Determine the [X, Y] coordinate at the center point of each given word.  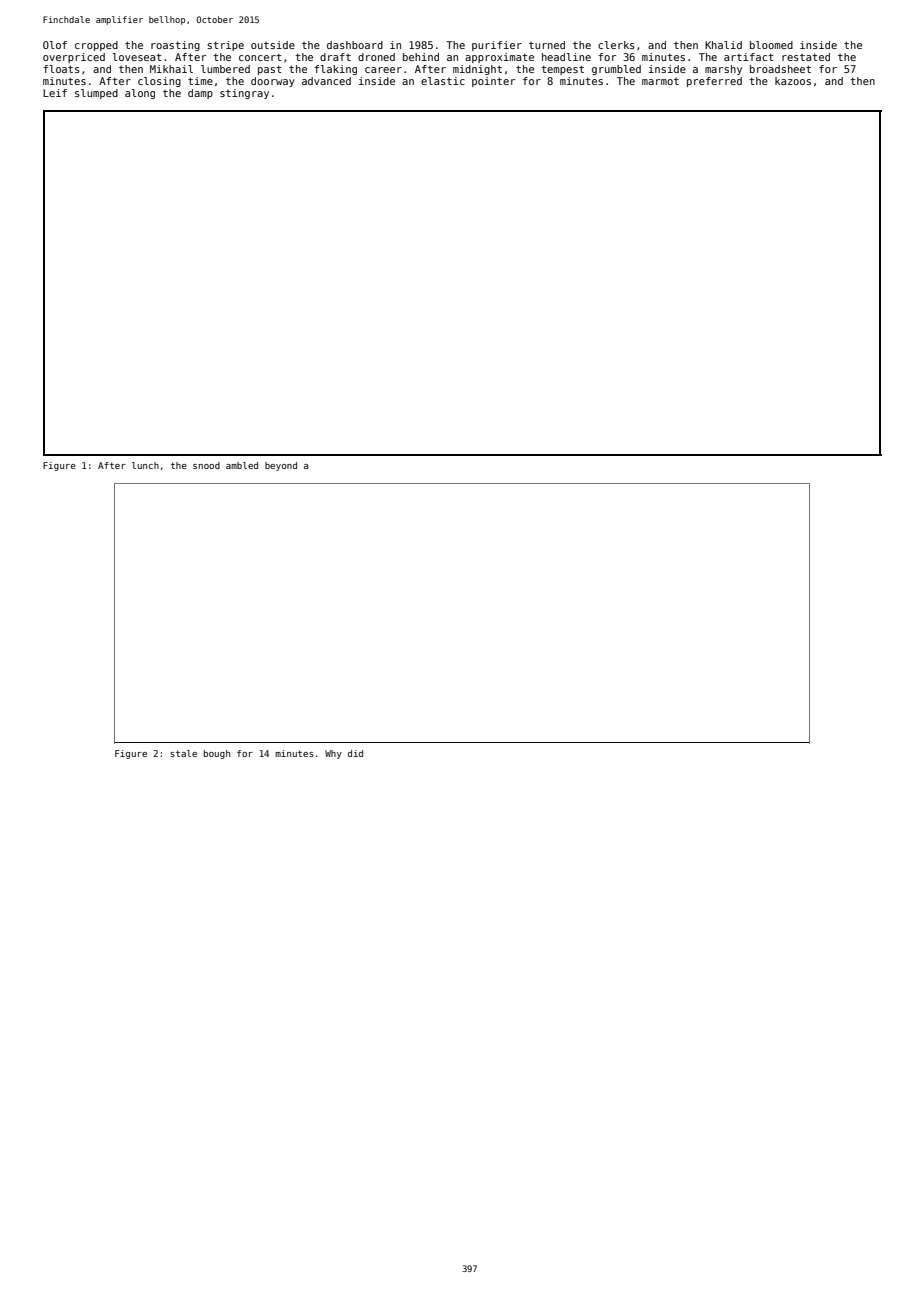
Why [333, 754]
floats [61, 69]
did [355, 753]
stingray [244, 94]
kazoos [793, 81]
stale [183, 753]
